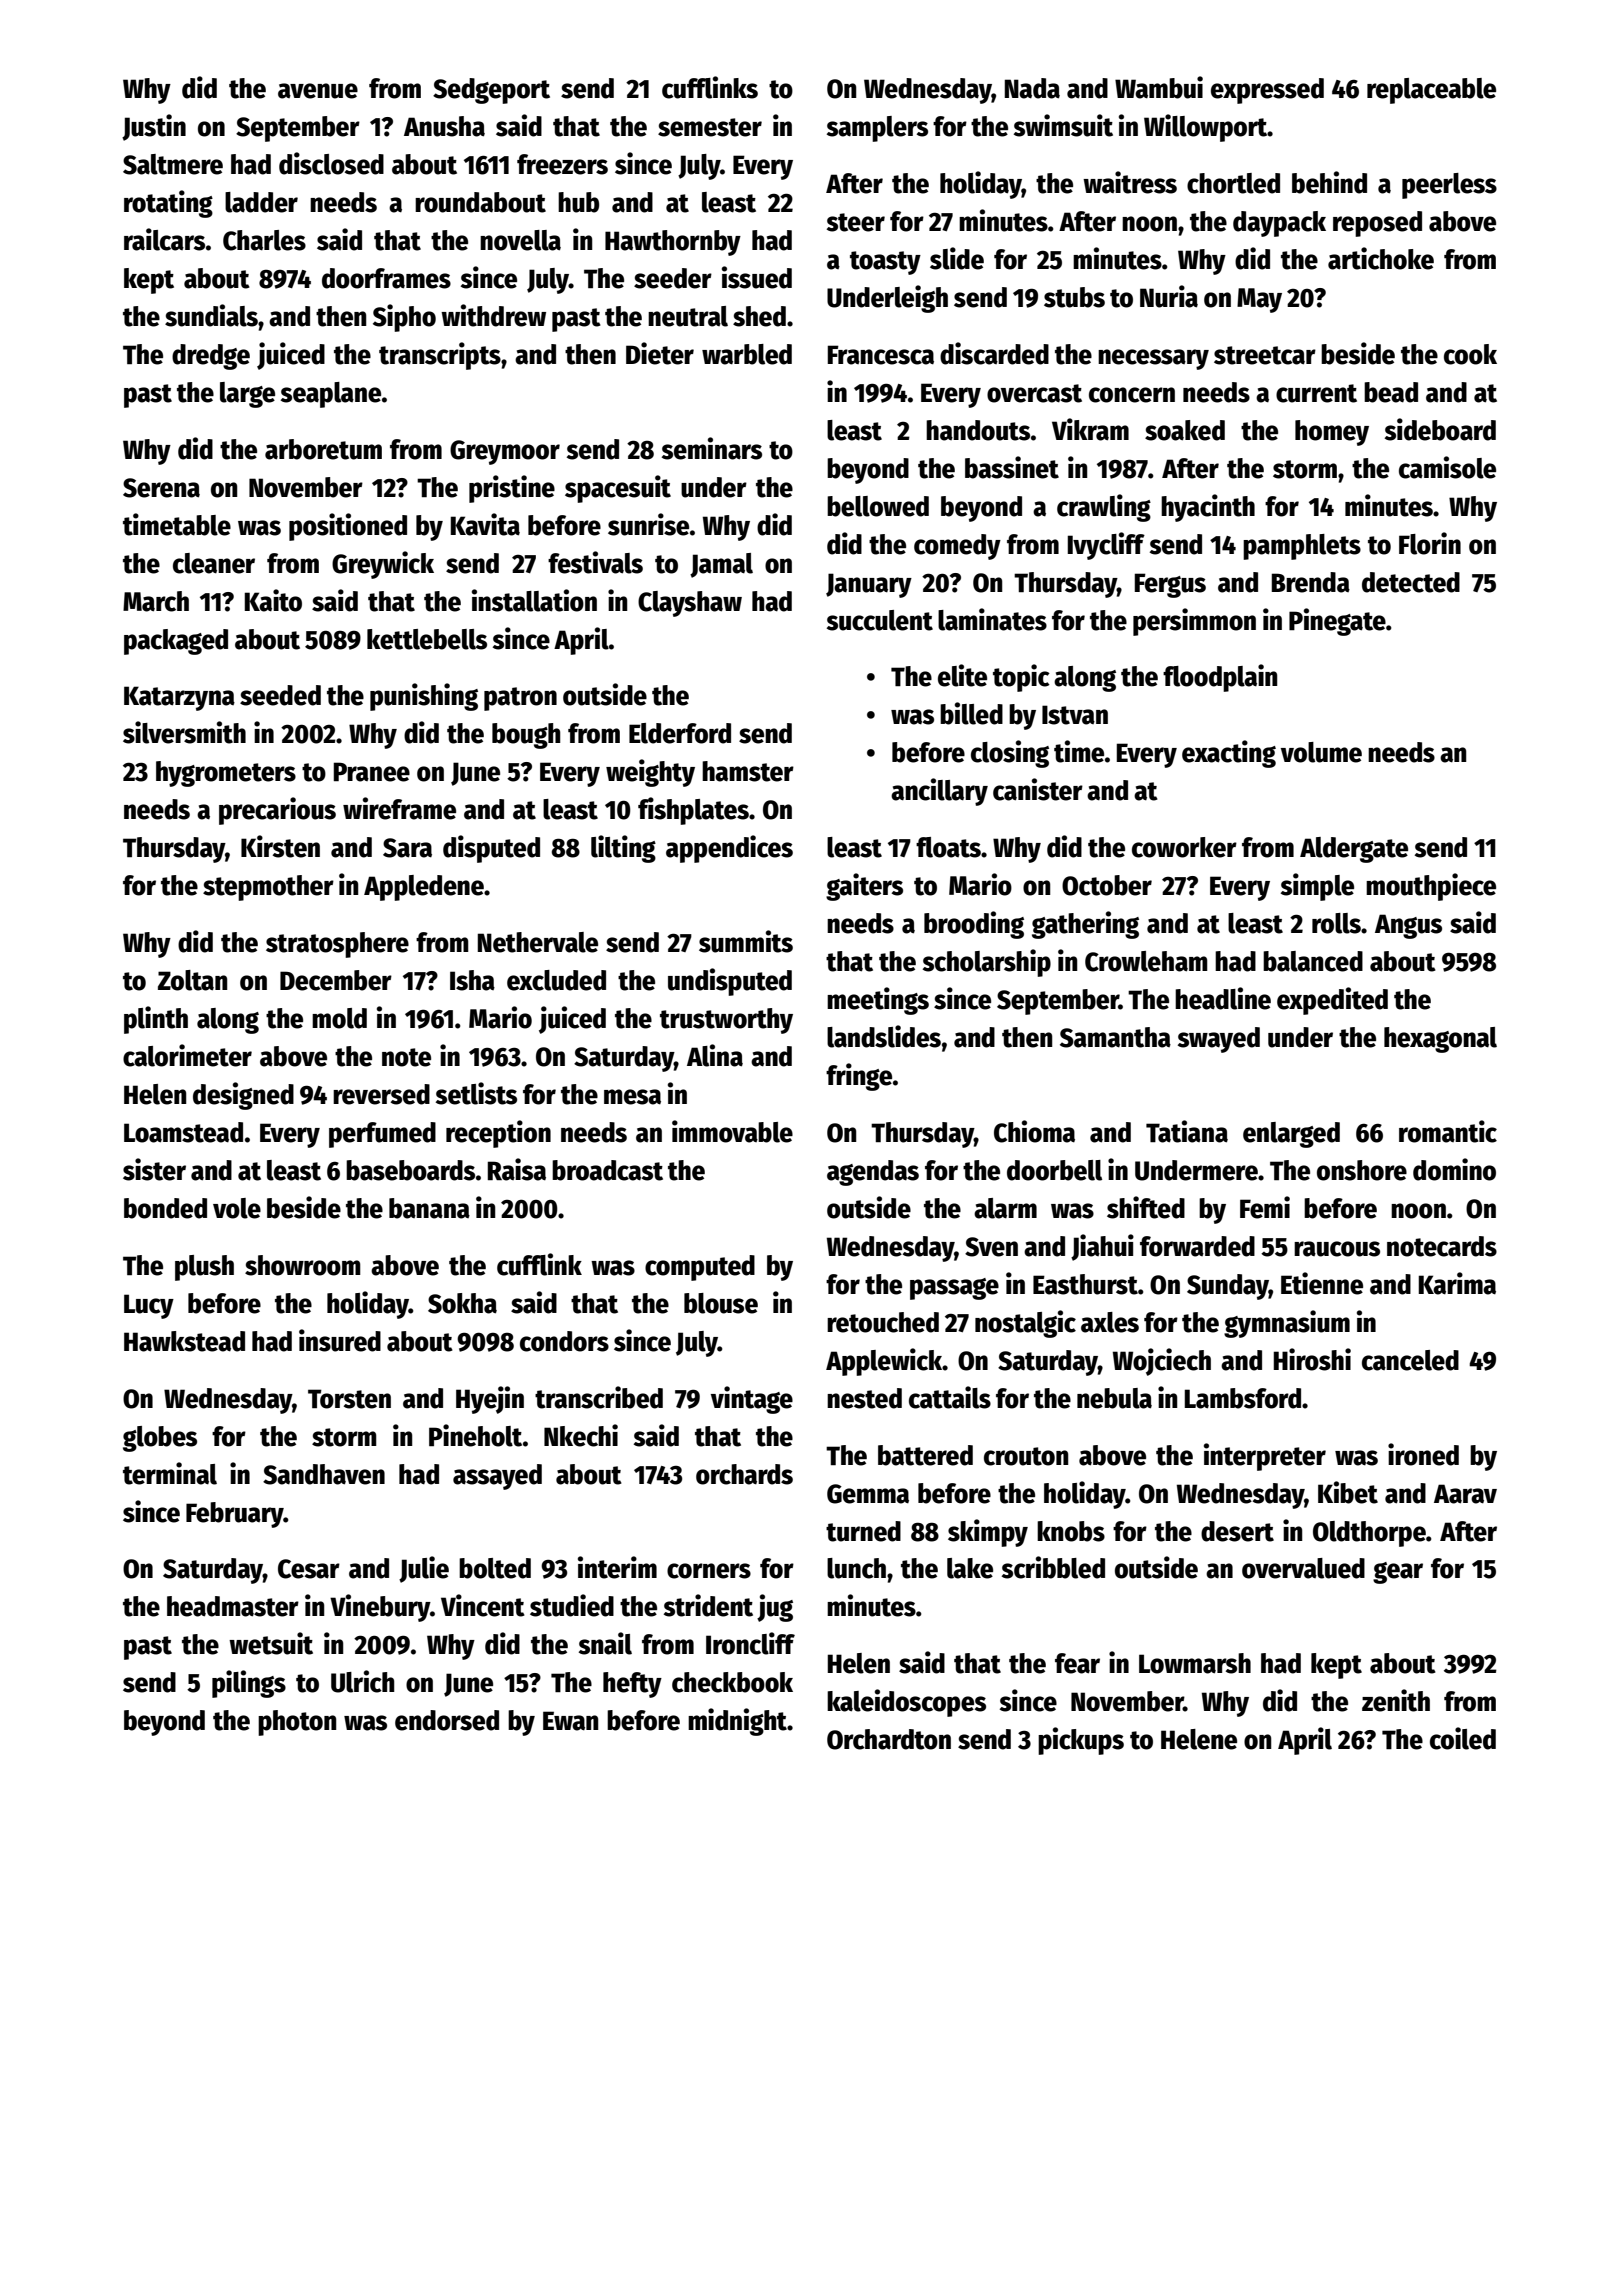  Describe the element at coordinates (1440, 1040) in the image. I see `hexagonal` at that location.
